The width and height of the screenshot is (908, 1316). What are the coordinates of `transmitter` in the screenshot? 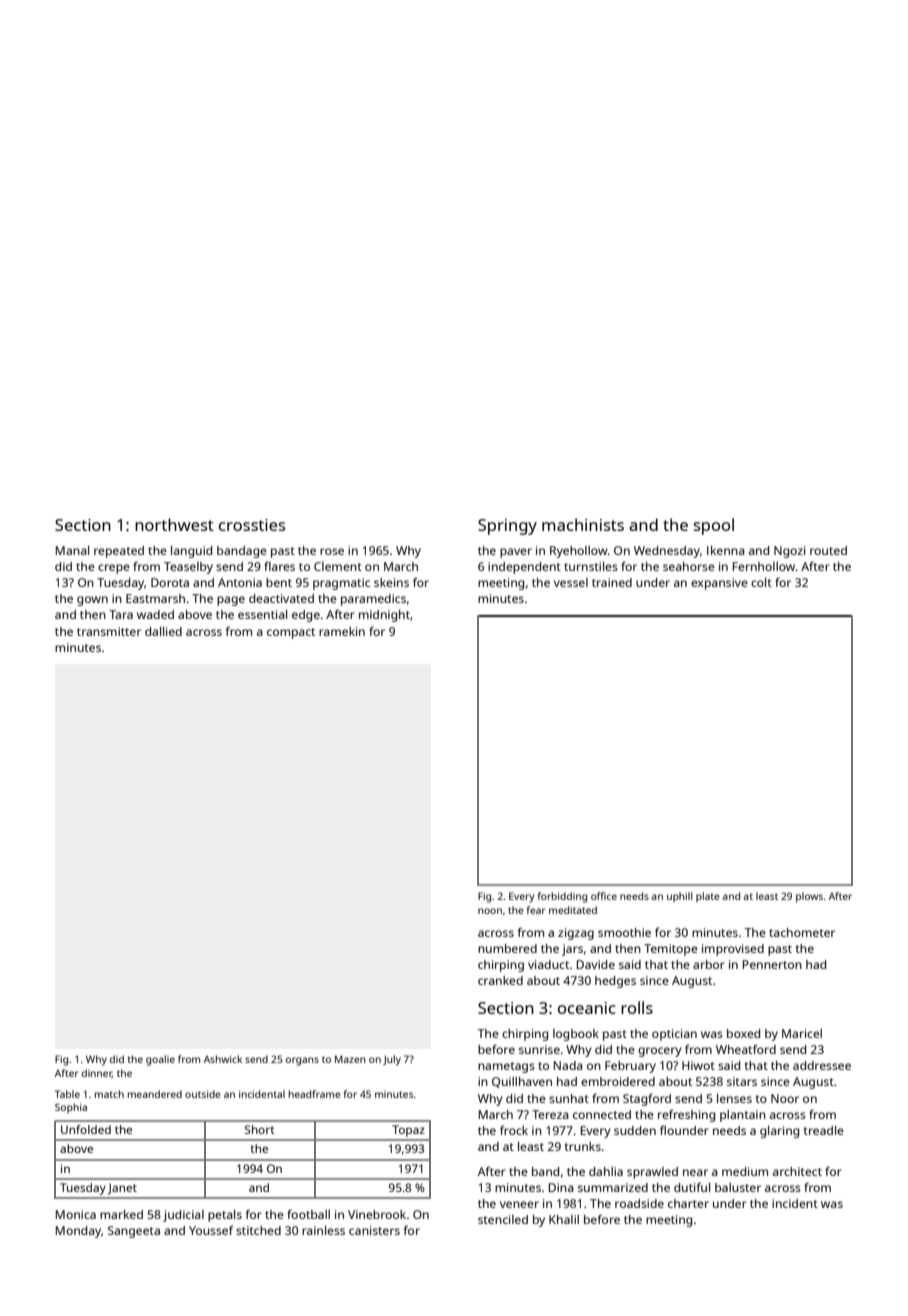 It's located at (109, 631).
